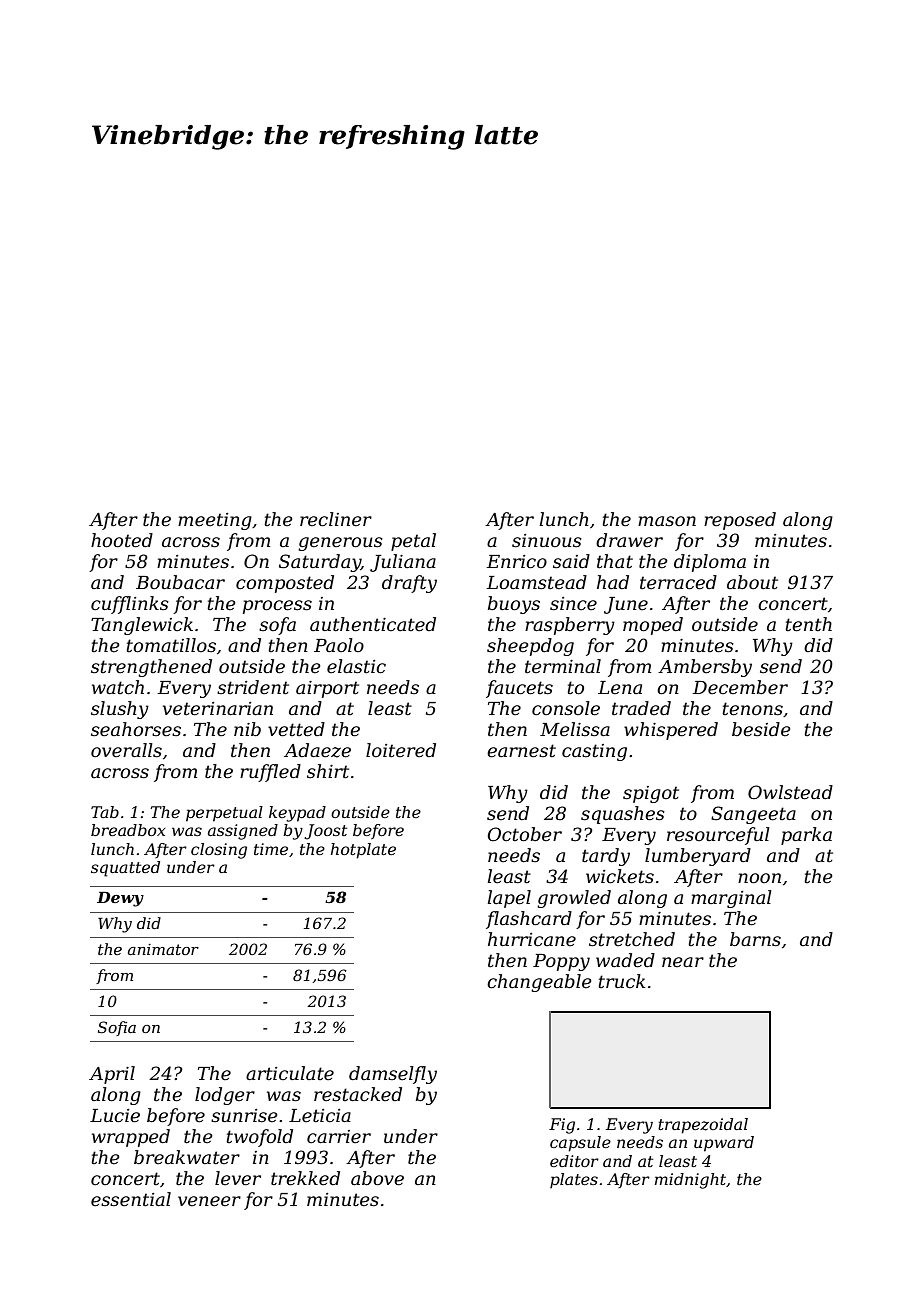  What do you see at coordinates (126, 750) in the page?
I see `overalls` at bounding box center [126, 750].
